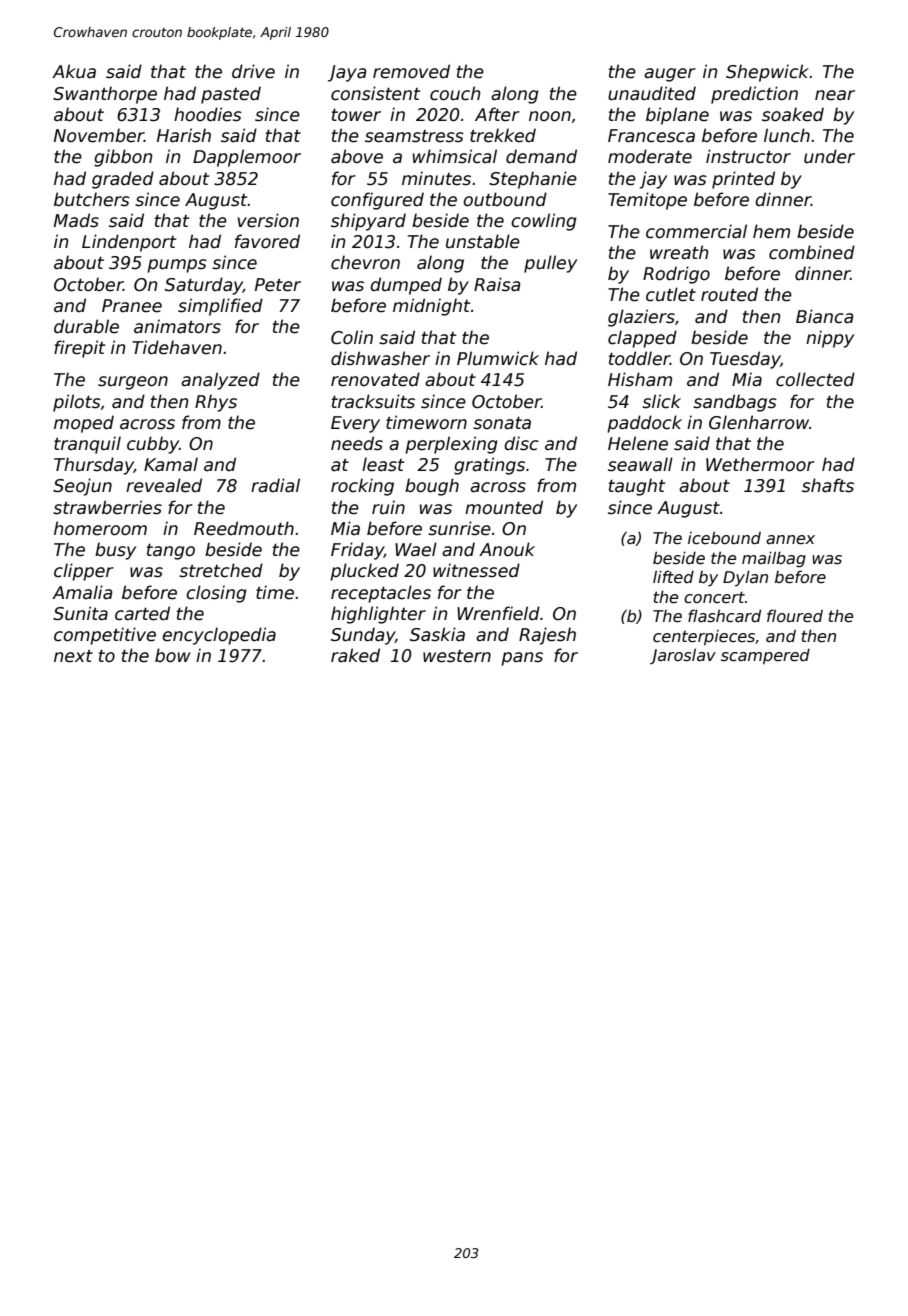 The image size is (908, 1316). What do you see at coordinates (219, 636) in the document?
I see `encyclopedia` at bounding box center [219, 636].
